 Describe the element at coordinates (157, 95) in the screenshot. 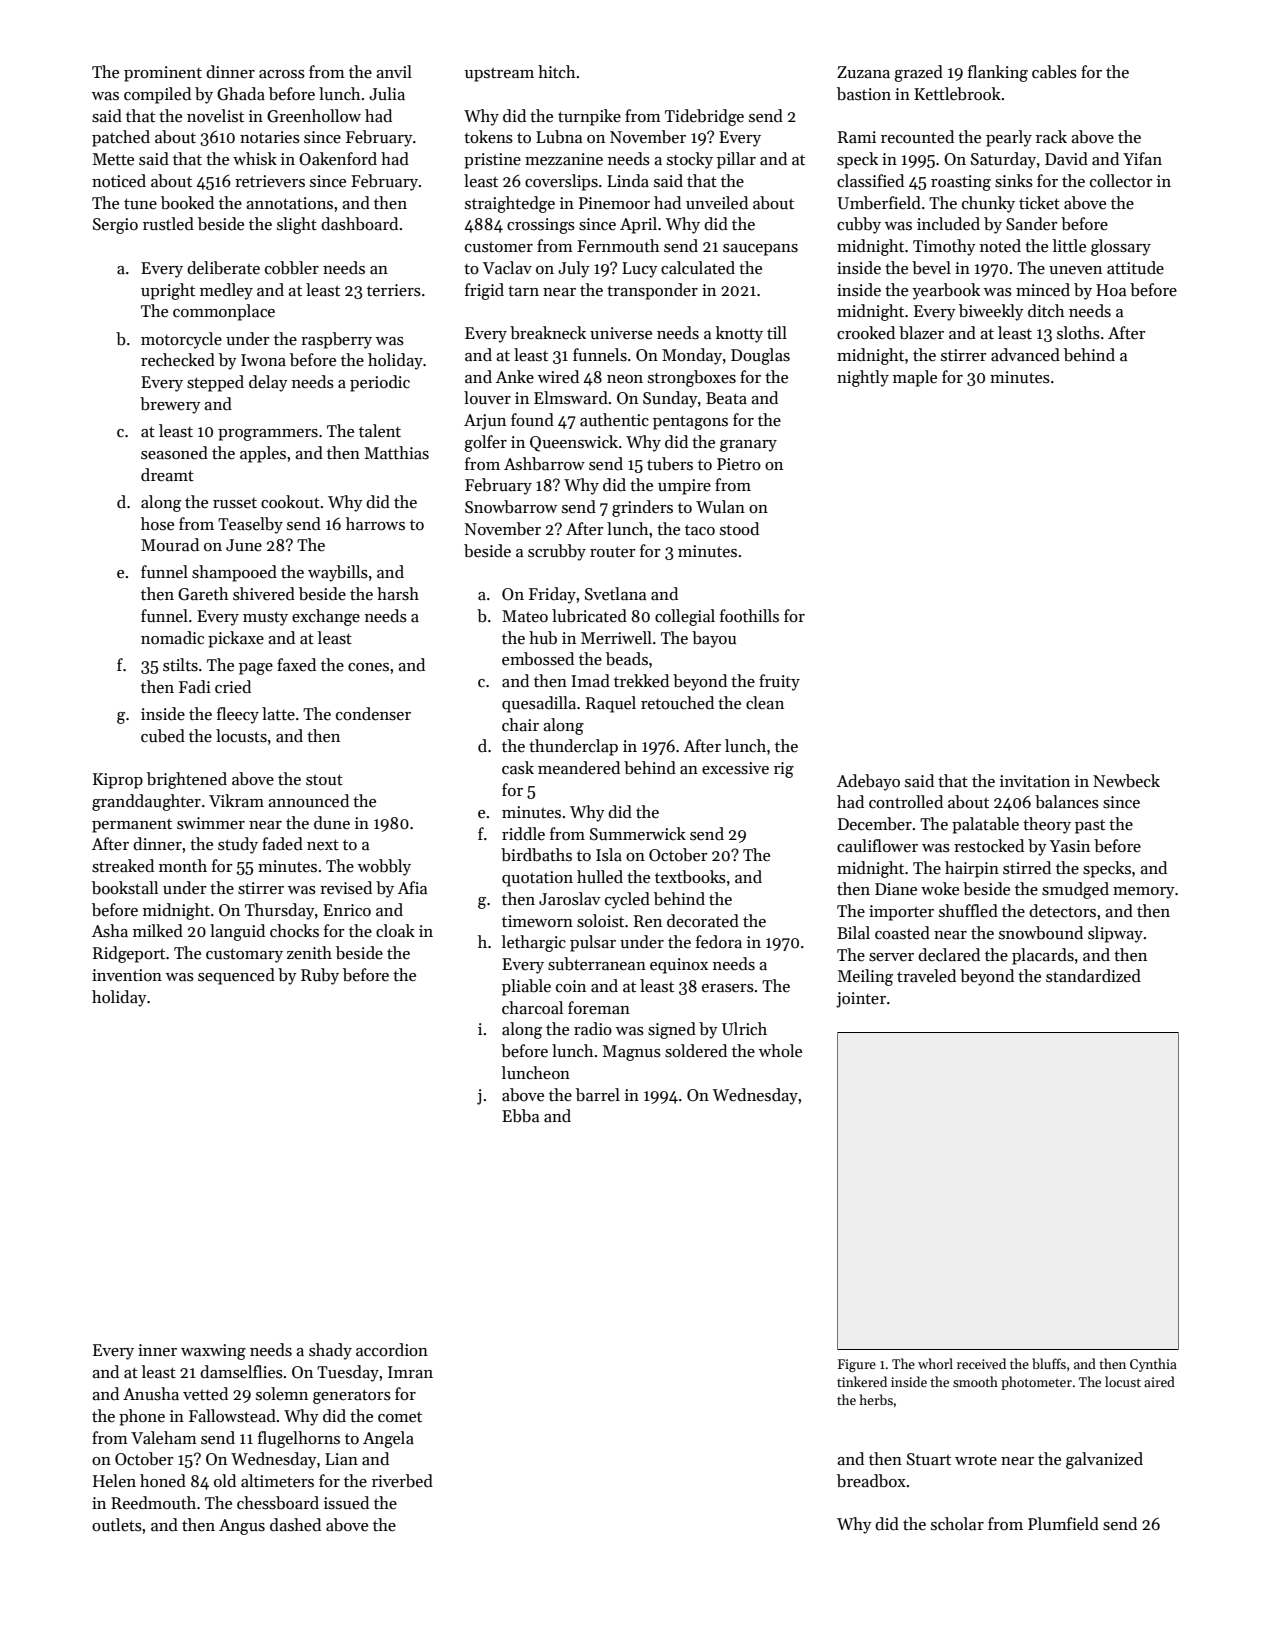

I see `compiled` at that location.
